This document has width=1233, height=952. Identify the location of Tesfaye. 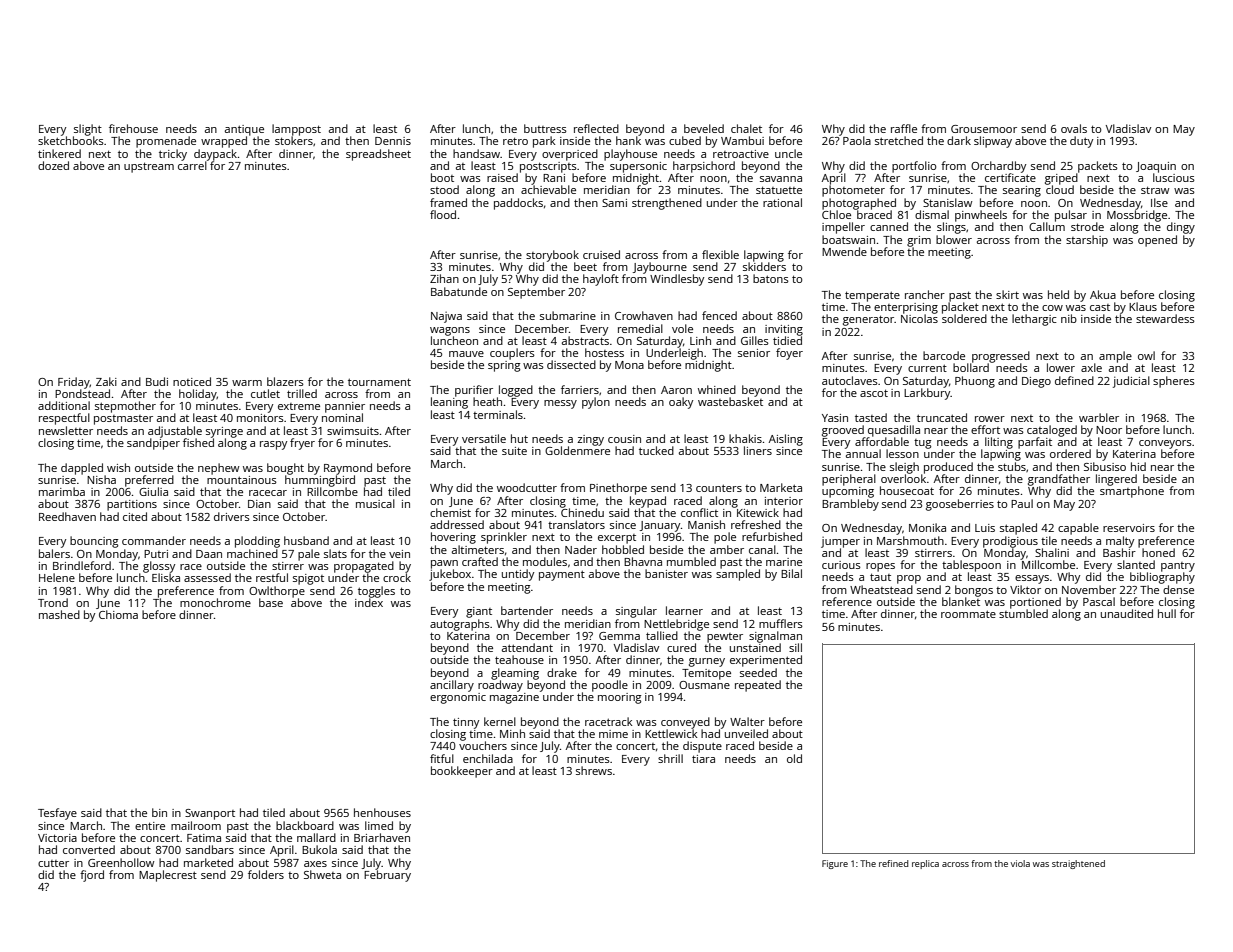
(57, 814).
